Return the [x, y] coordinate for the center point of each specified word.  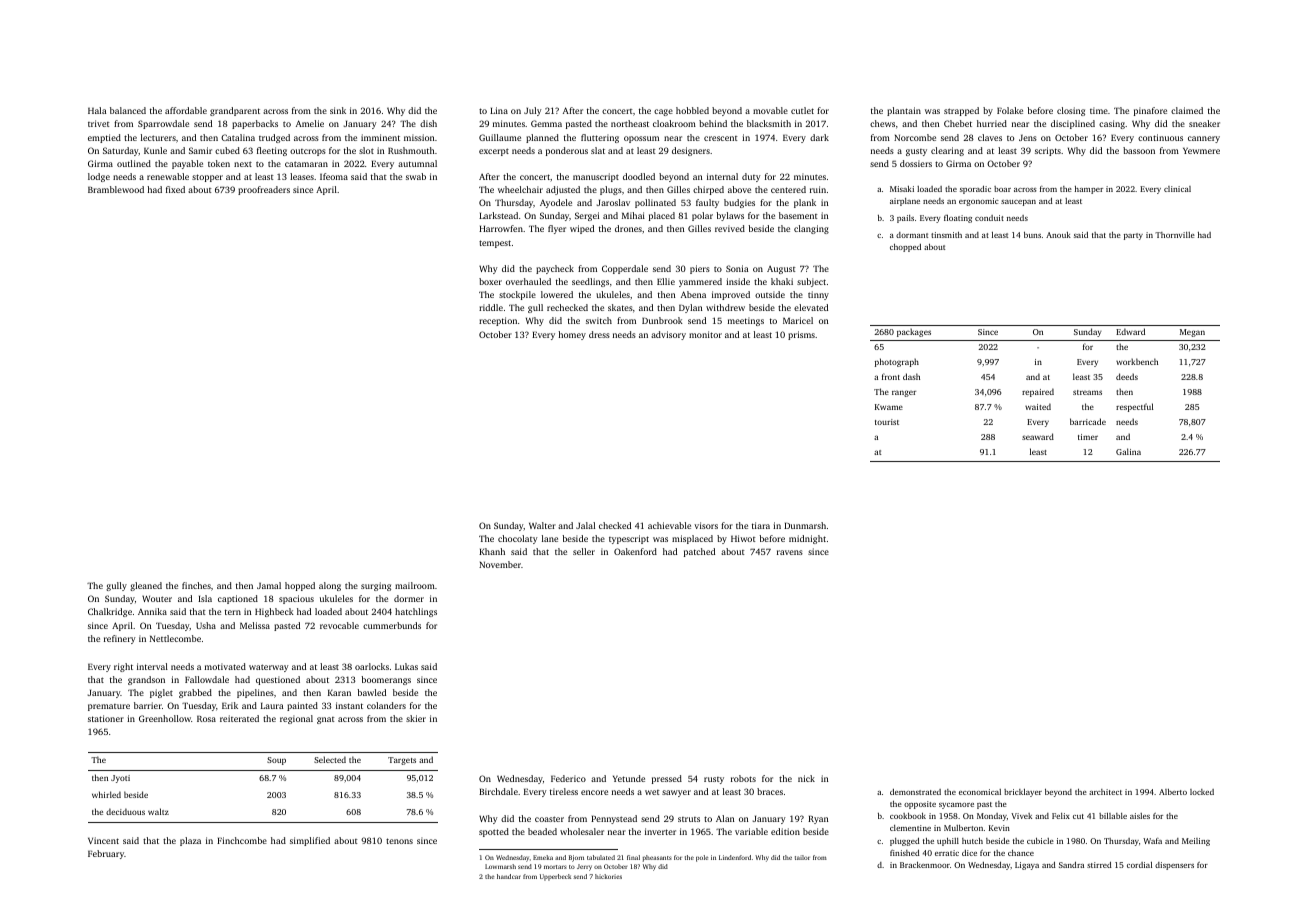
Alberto [1173, 792]
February [106, 854]
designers [691, 151]
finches [196, 585]
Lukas [406, 666]
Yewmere [1201, 151]
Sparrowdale [163, 124]
